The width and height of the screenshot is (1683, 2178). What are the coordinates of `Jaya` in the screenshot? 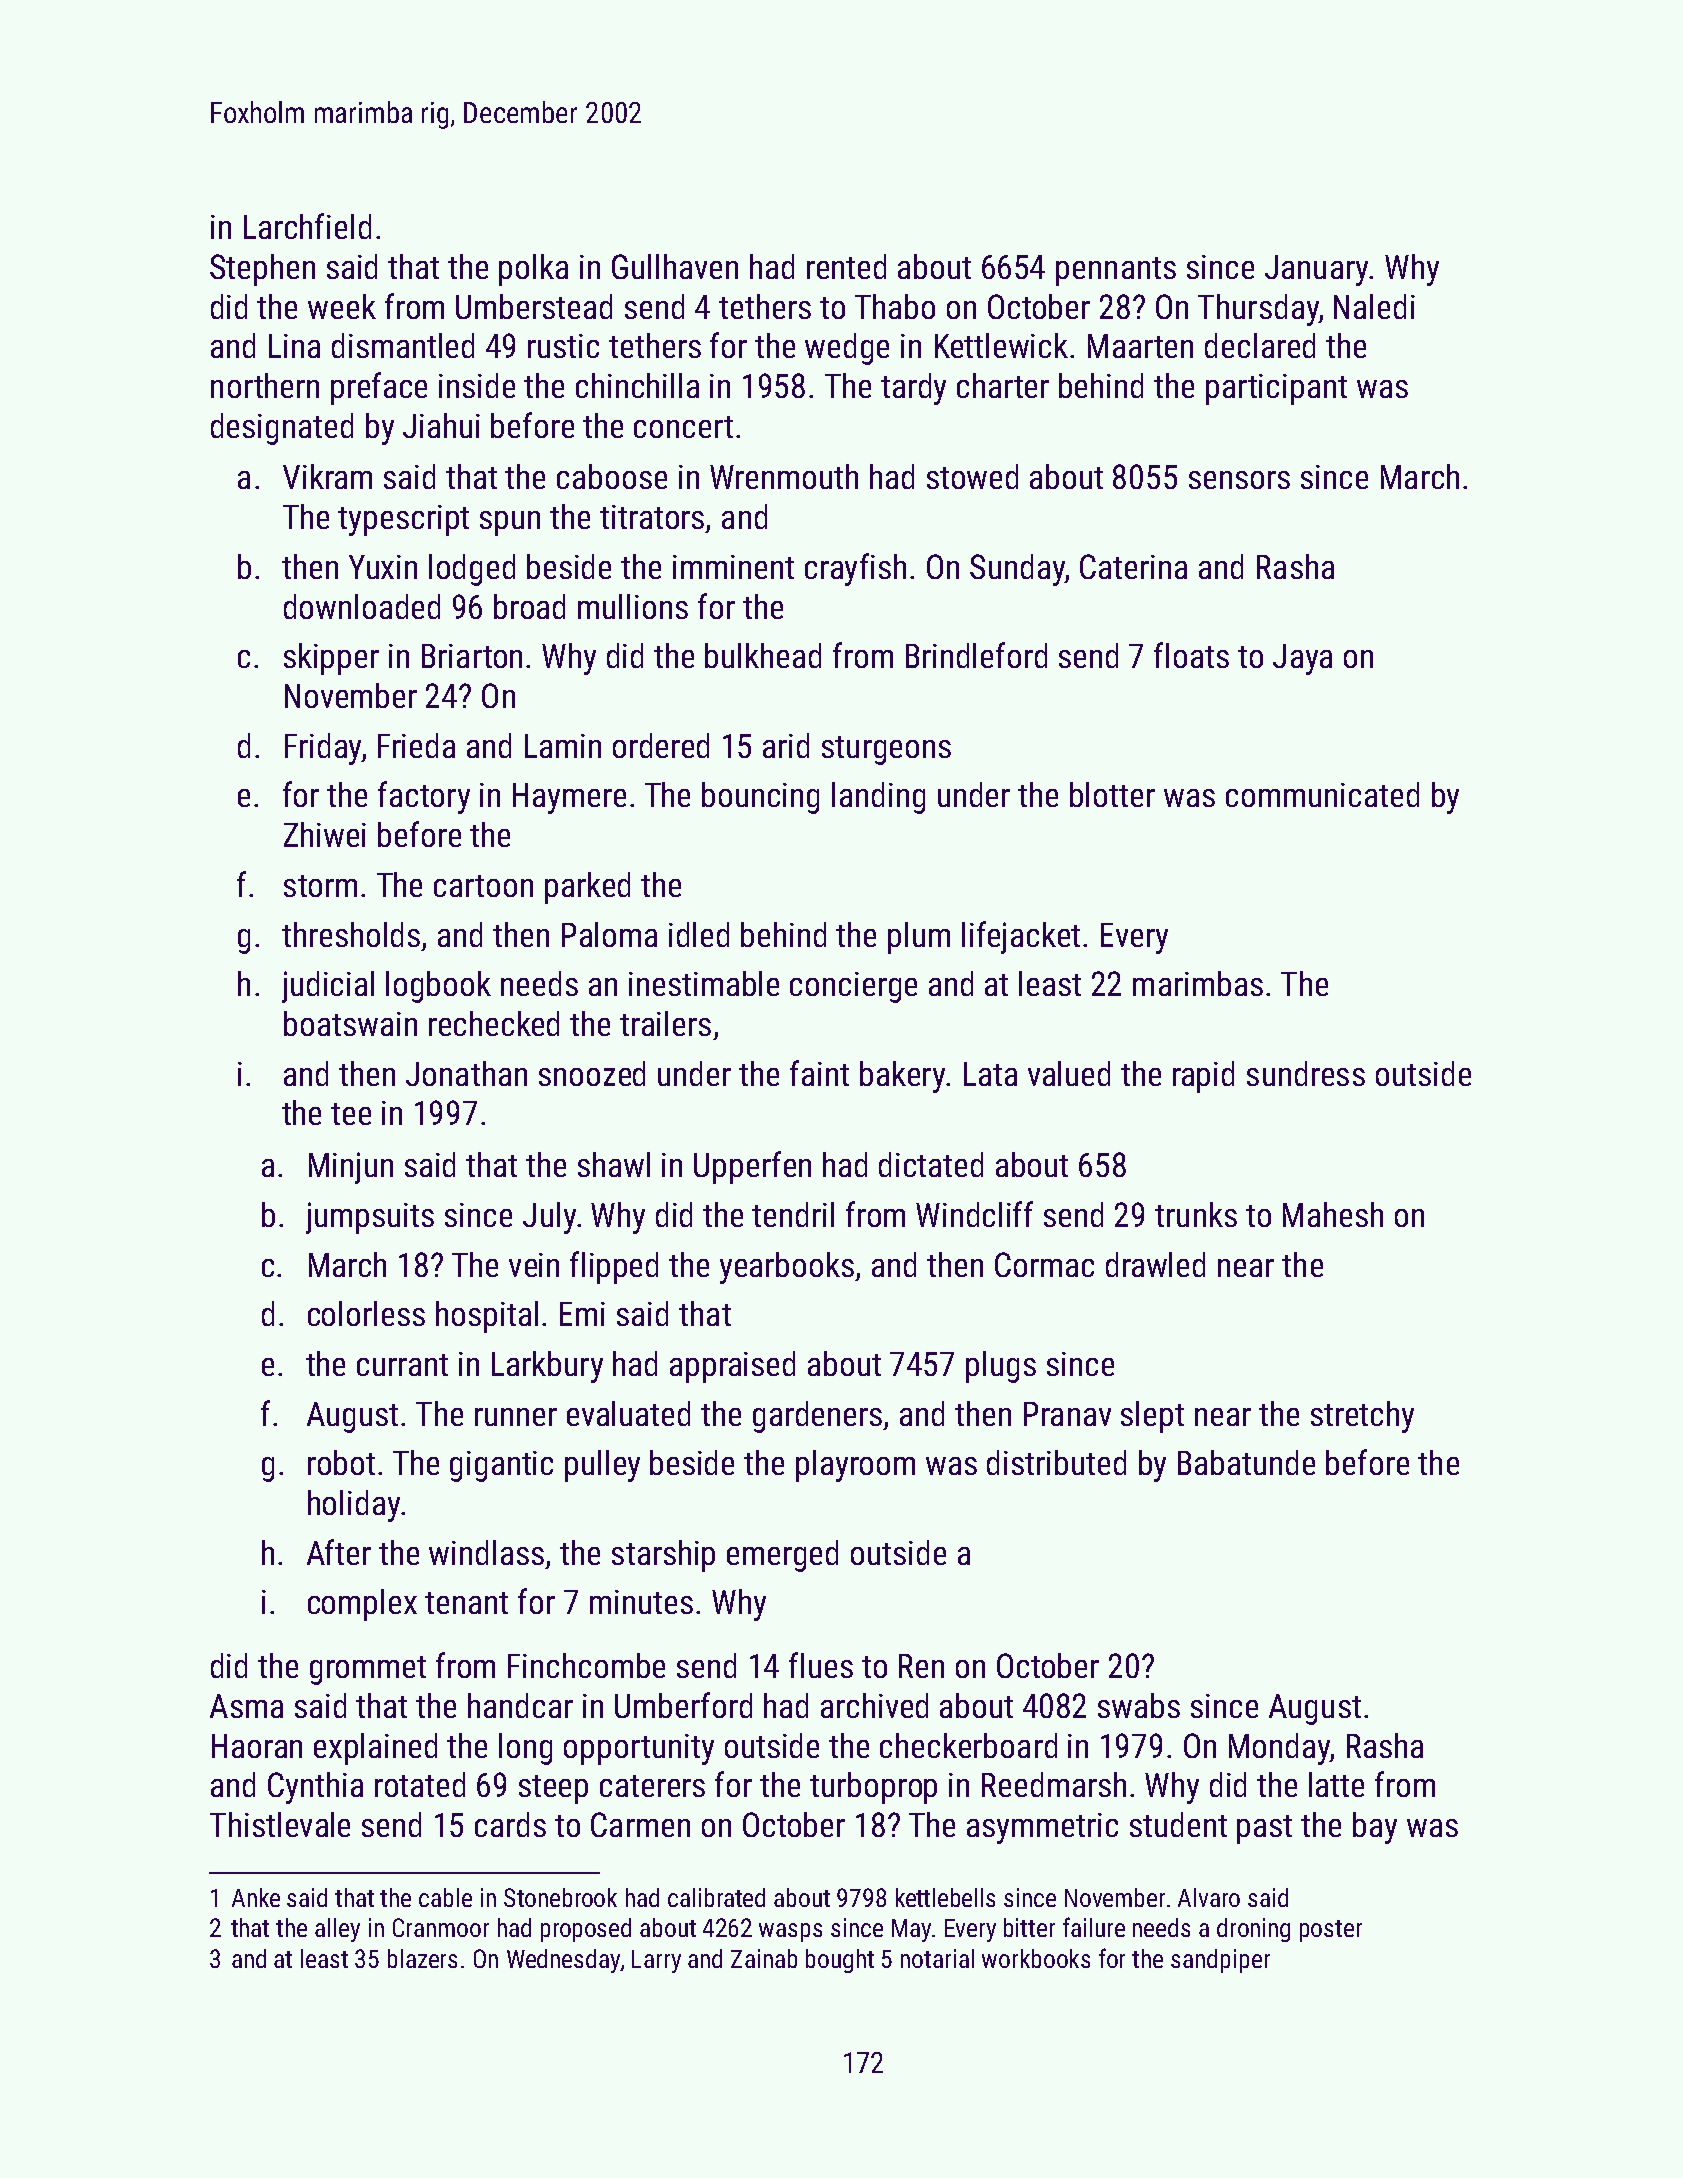 It's located at (1302, 659).
